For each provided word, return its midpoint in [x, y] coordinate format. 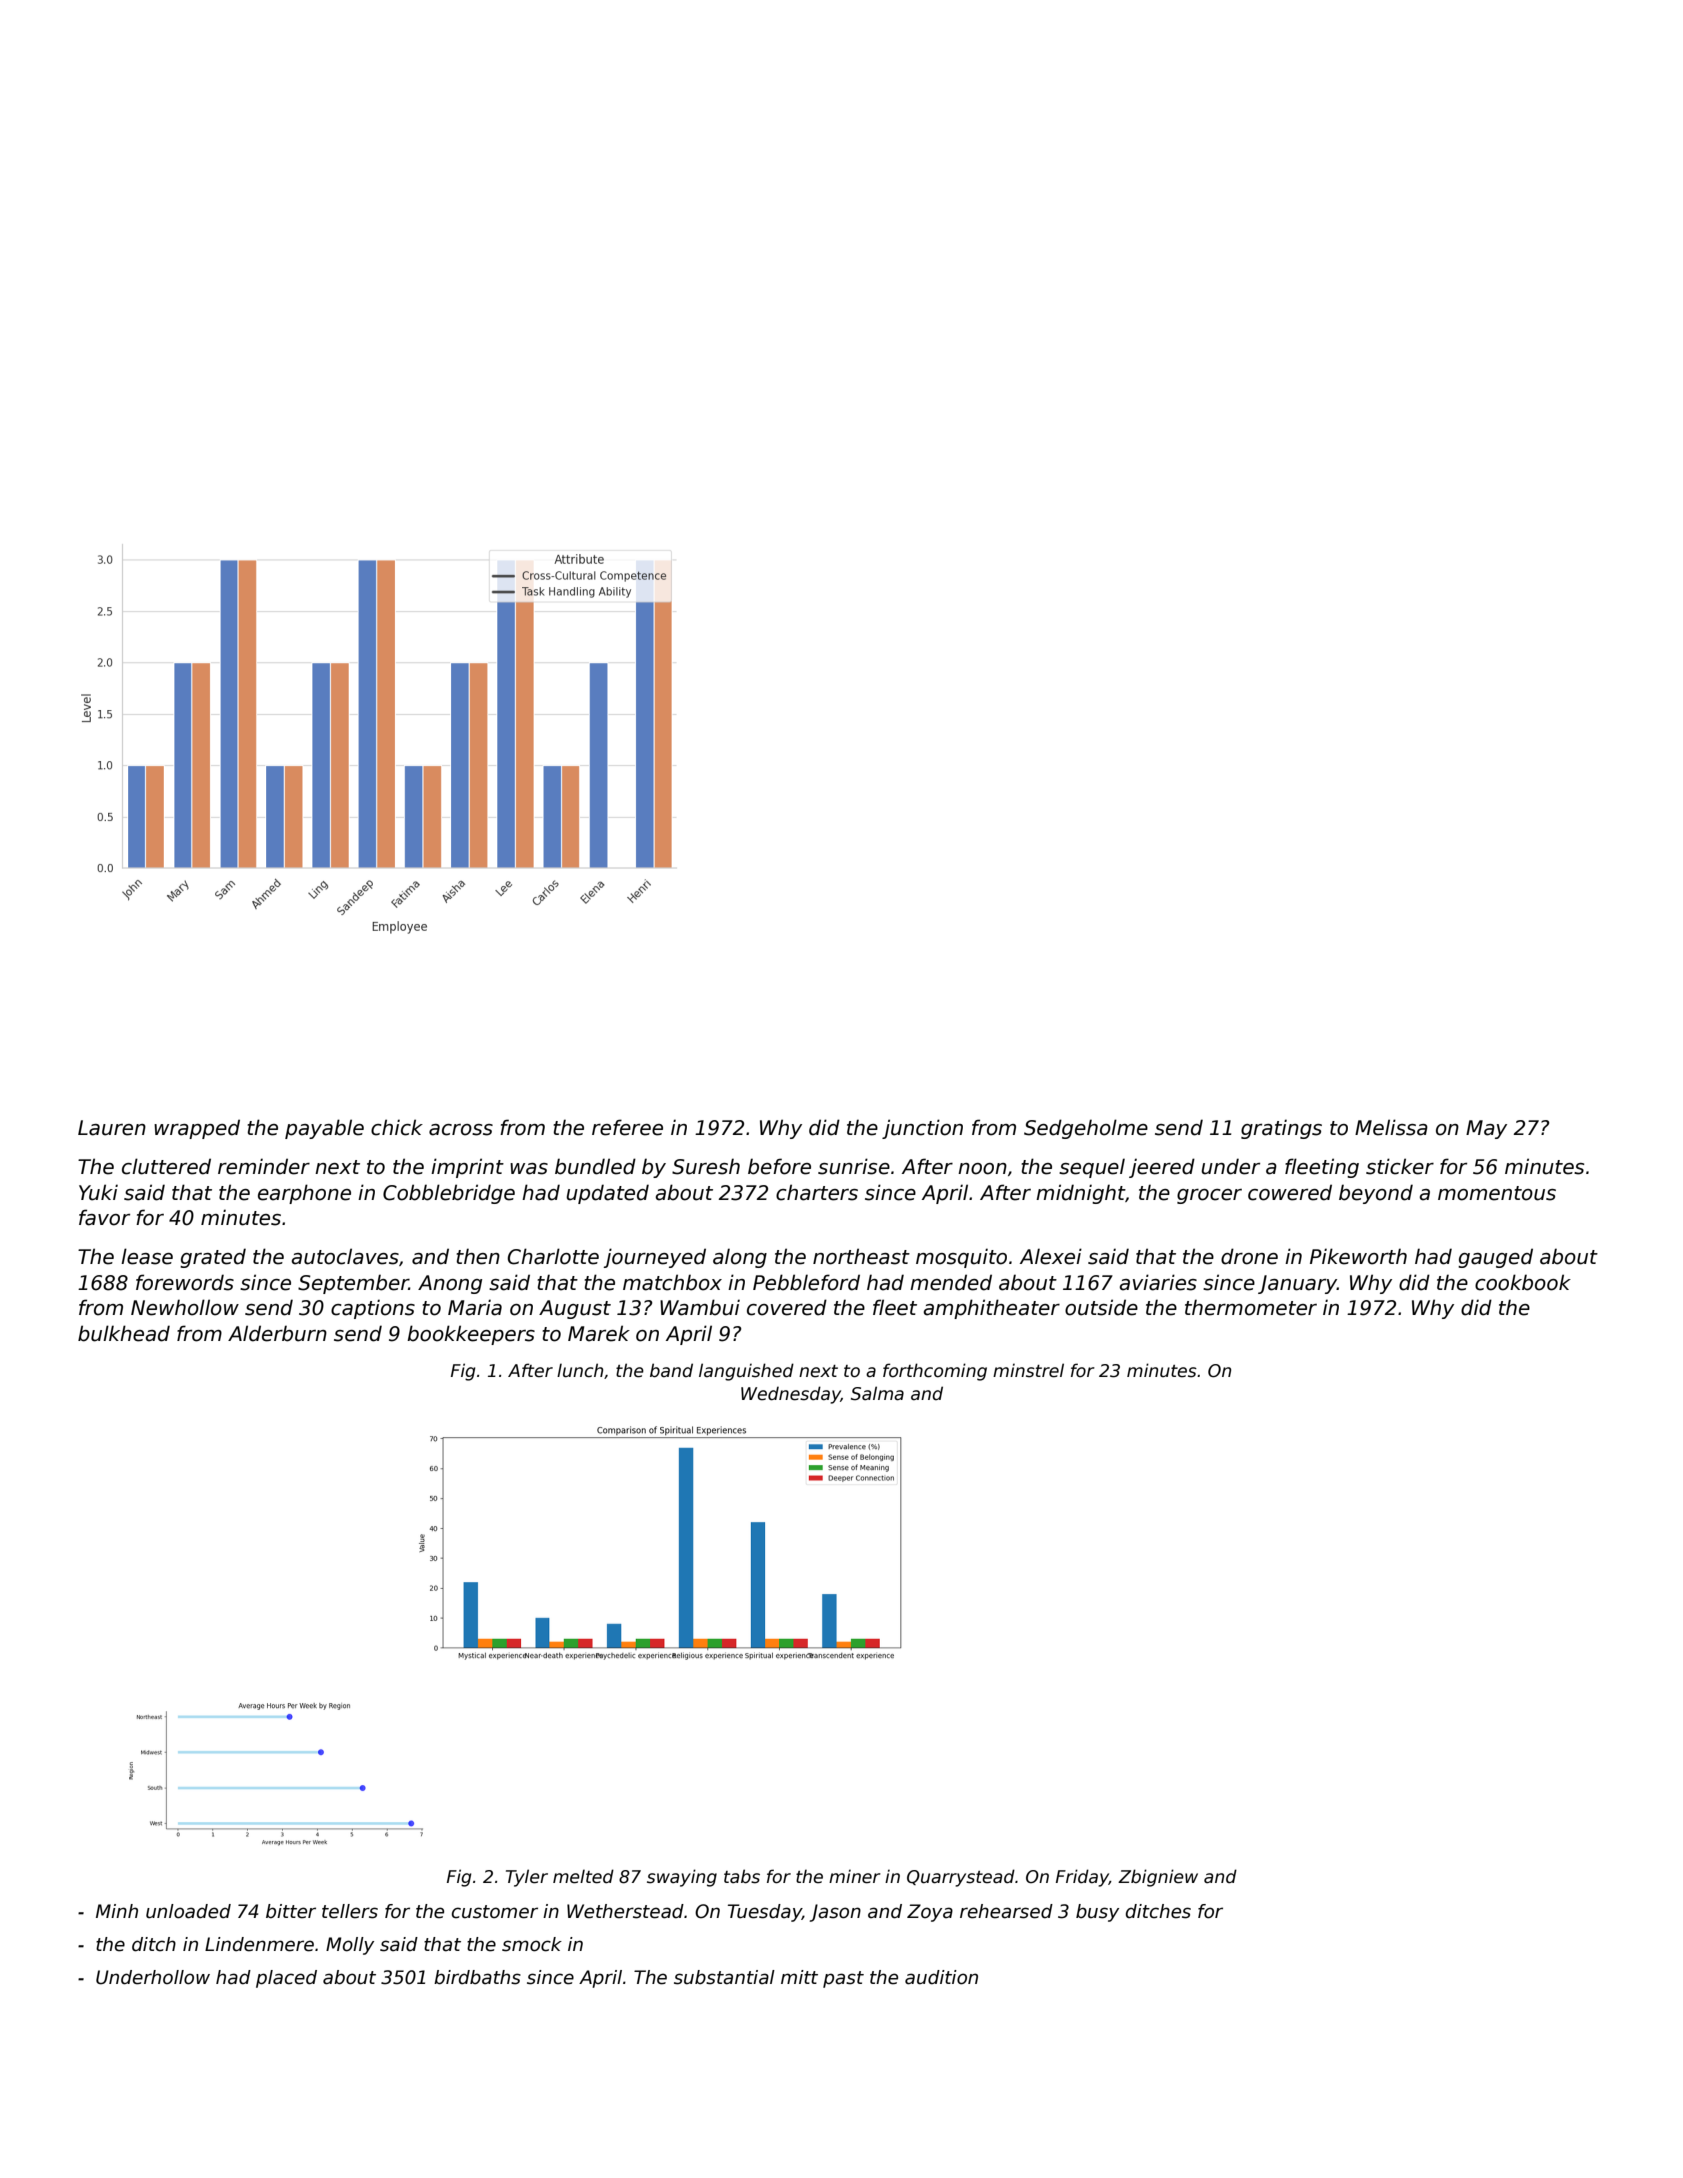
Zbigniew [1158, 1878]
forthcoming [935, 1372]
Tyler [527, 1878]
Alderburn [277, 1333]
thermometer [1251, 1307]
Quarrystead [961, 1878]
